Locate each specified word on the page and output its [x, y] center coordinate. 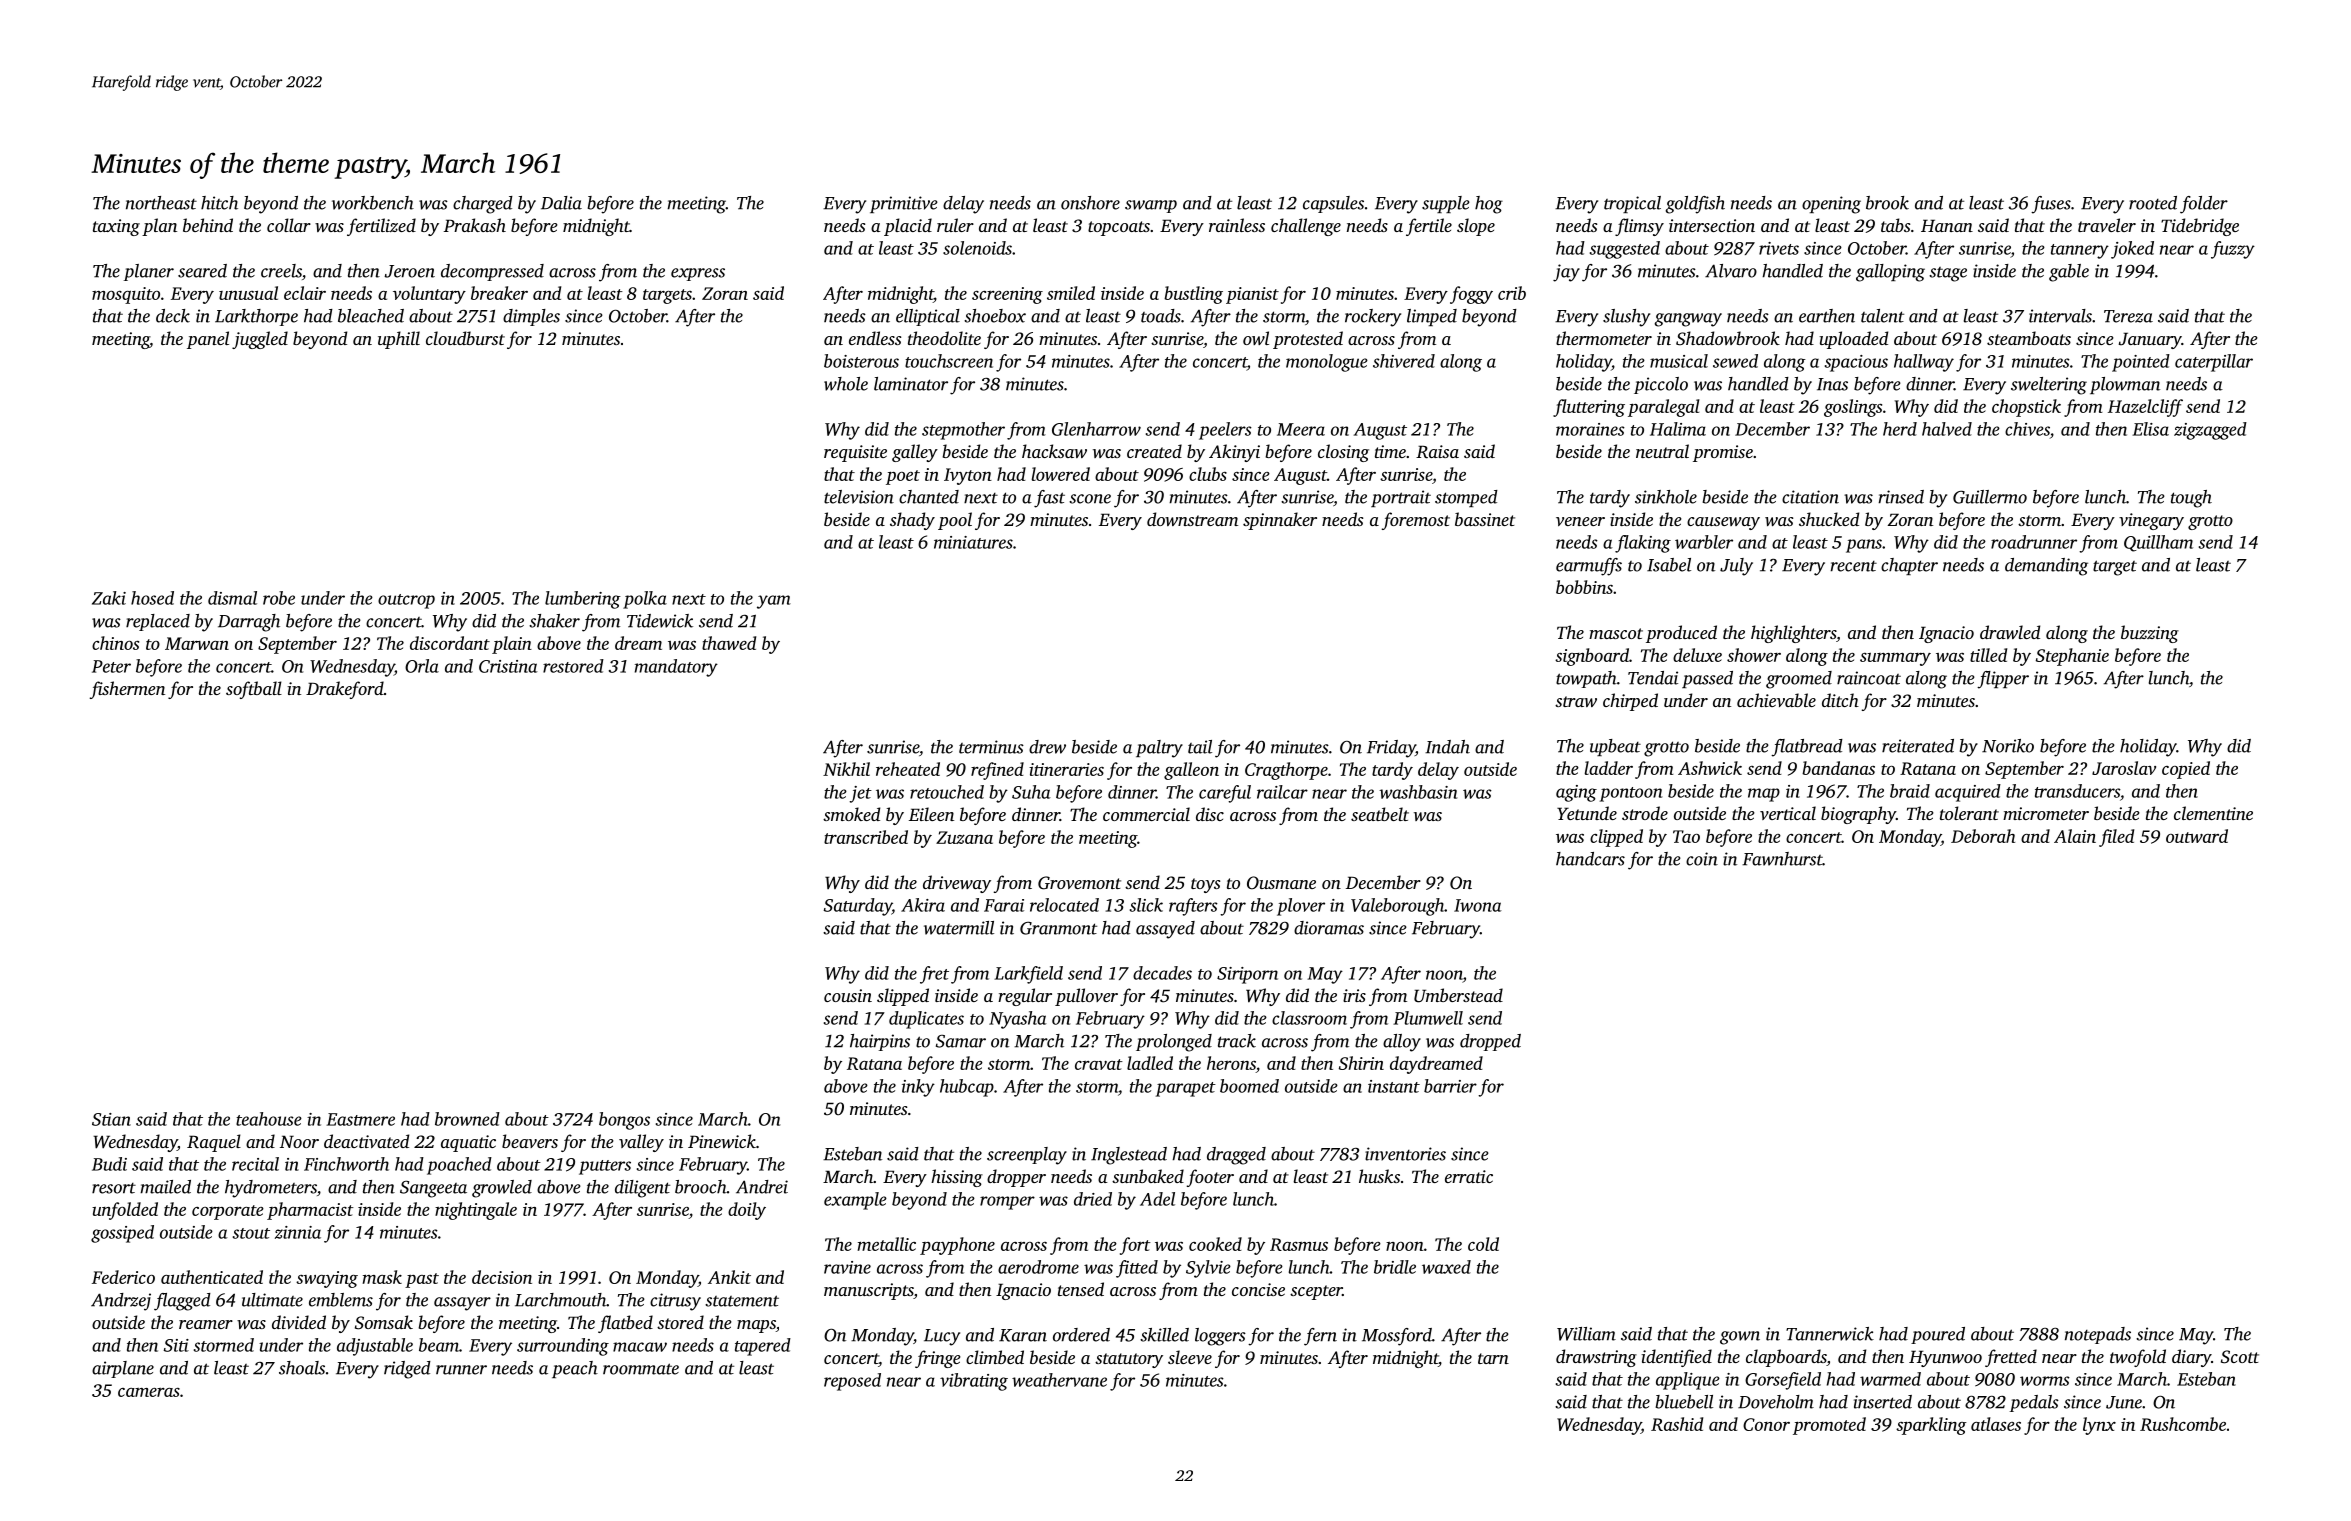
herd [1900, 429]
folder [2204, 205]
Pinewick [722, 1141]
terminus [991, 747]
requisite [855, 453]
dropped [1490, 1042]
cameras [149, 1392]
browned [467, 1119]
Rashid [1677, 1424]
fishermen [127, 690]
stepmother [963, 431]
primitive [904, 204]
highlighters [1793, 634]
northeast [161, 203]
